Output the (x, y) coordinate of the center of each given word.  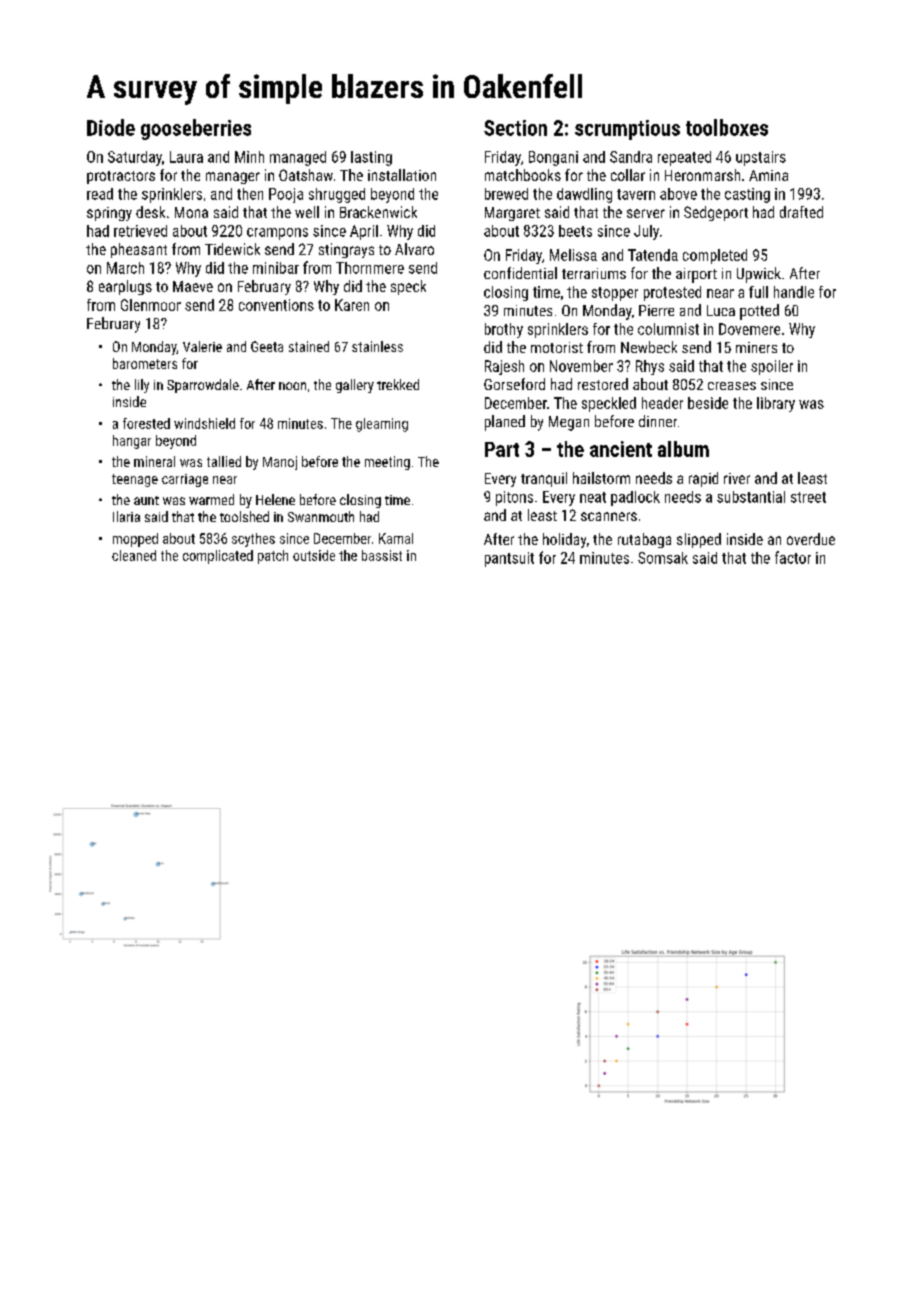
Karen (352, 305)
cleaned (134, 555)
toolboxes (727, 127)
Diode (111, 127)
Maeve (193, 286)
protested (672, 293)
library (776, 404)
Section (515, 128)
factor (793, 557)
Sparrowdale (203, 386)
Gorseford (514, 384)
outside (314, 555)
